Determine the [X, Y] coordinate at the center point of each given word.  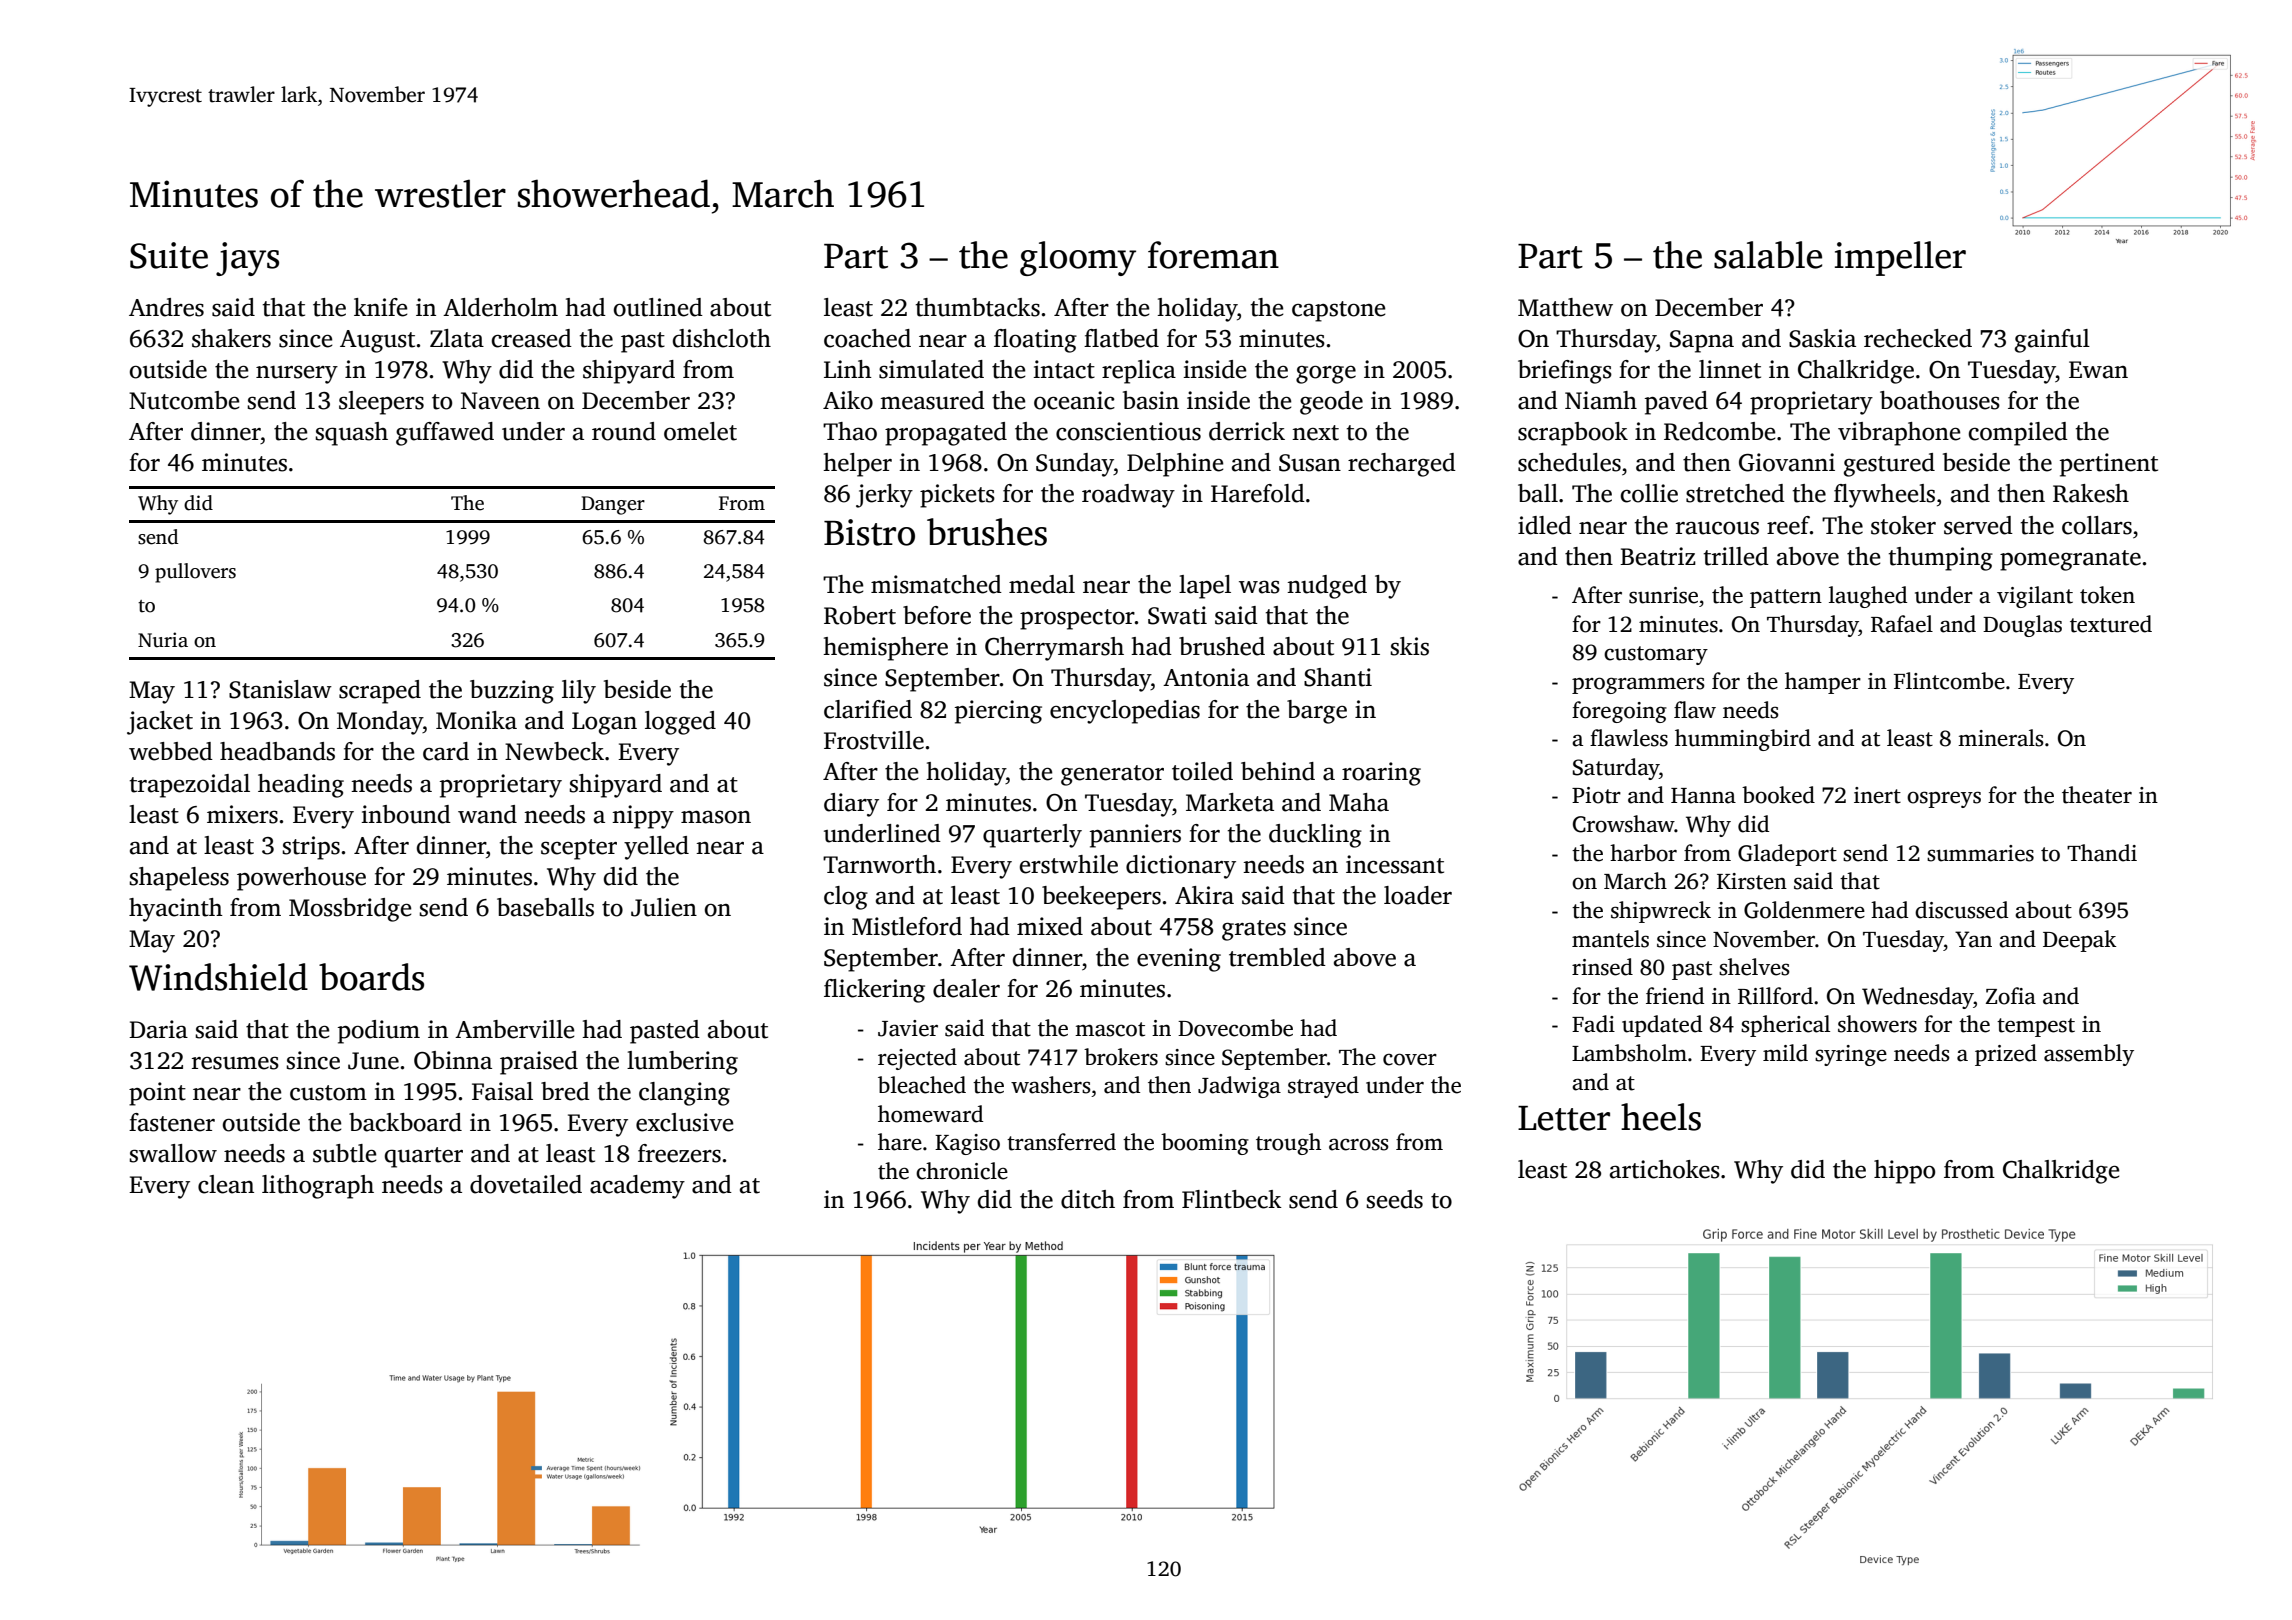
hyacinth [176, 910]
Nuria [163, 640]
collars [2097, 525]
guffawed [445, 434]
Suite [169, 255]
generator [1112, 775]
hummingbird [1743, 740]
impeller [1900, 258]
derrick [1247, 431]
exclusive [684, 1122]
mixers [242, 814]
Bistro [869, 532]
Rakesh [2091, 493]
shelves [1754, 967]
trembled [1277, 957]
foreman [1213, 255]
